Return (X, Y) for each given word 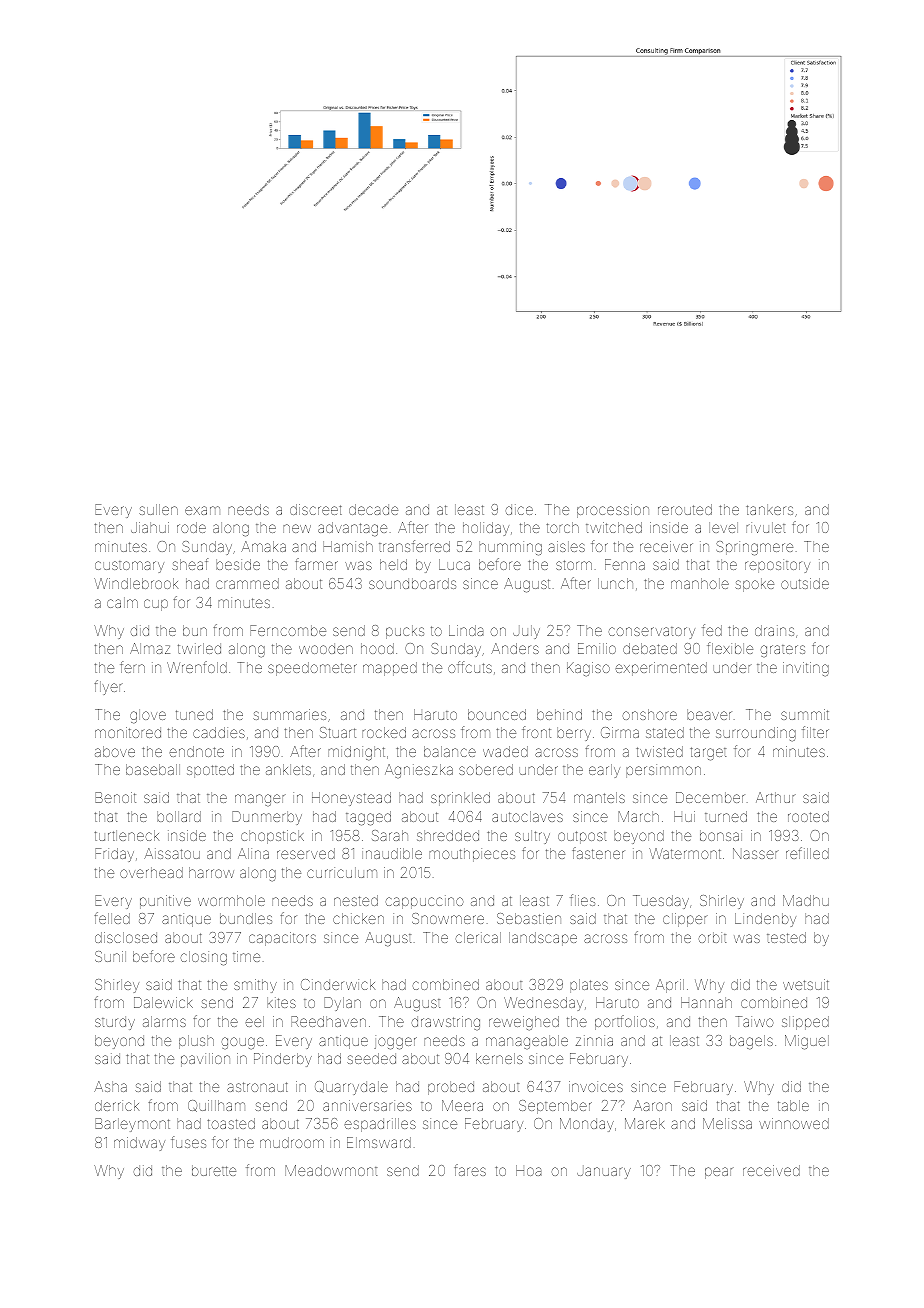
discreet (316, 509)
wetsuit (806, 984)
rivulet (765, 527)
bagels (751, 1042)
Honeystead (351, 799)
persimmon (663, 771)
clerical (478, 937)
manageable (527, 1042)
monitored (128, 732)
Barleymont (132, 1125)
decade (373, 509)
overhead (151, 872)
